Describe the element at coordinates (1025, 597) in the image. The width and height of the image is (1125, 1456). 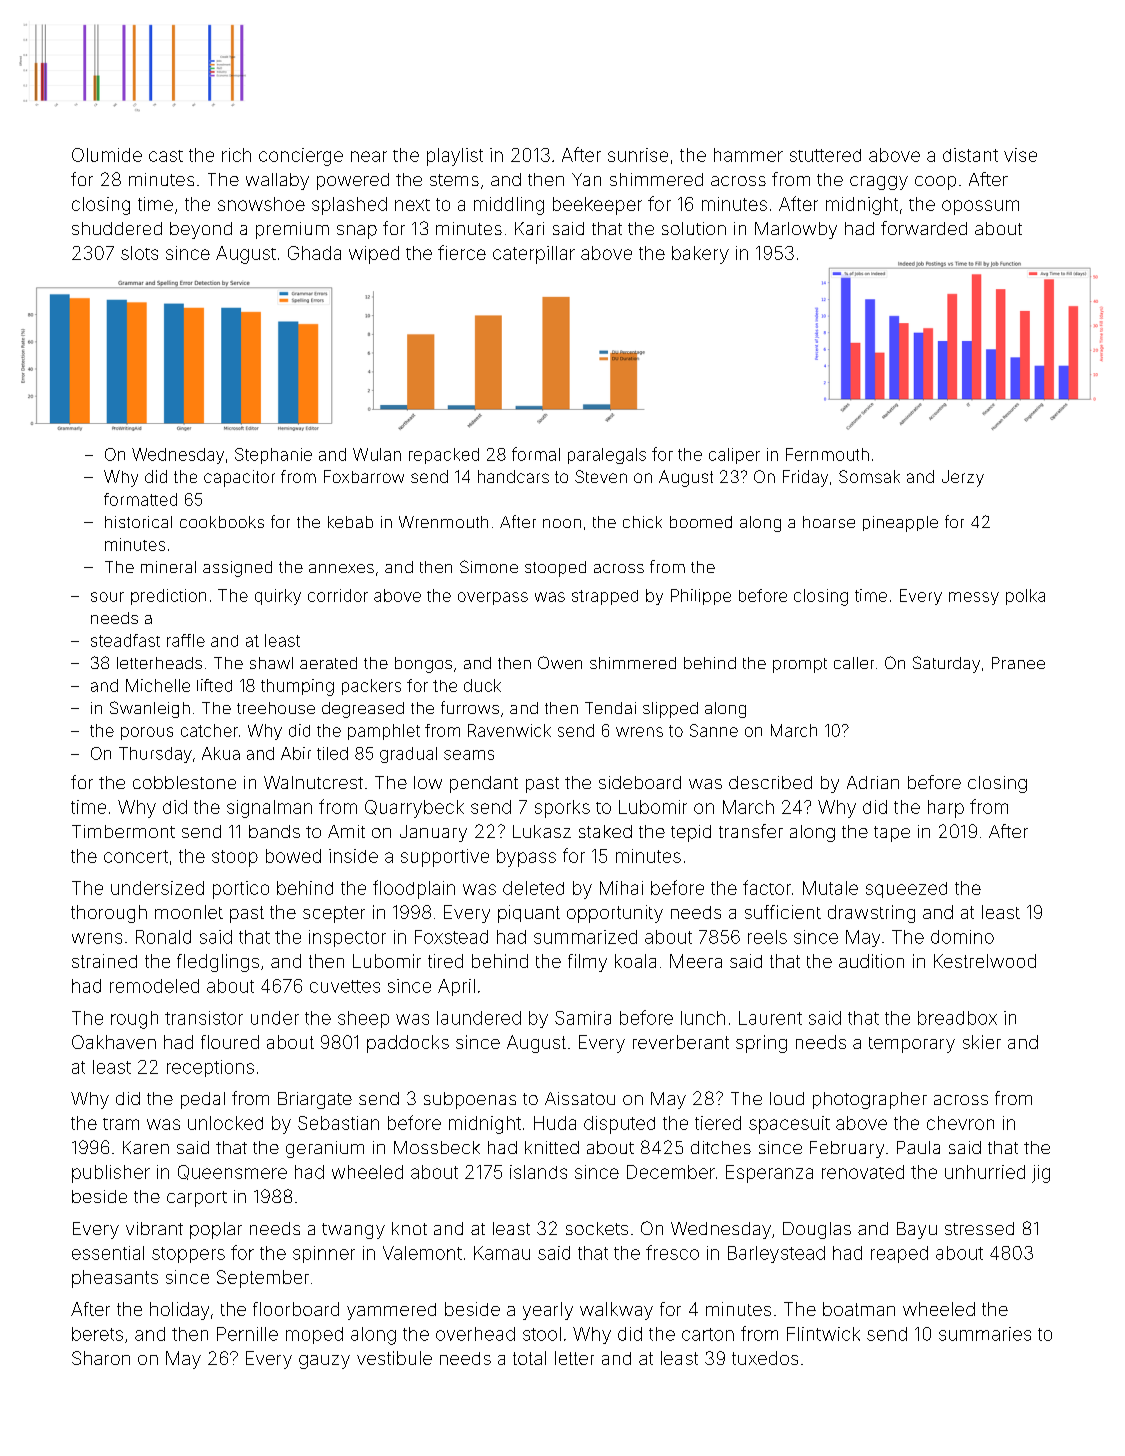
I see `polka` at that location.
